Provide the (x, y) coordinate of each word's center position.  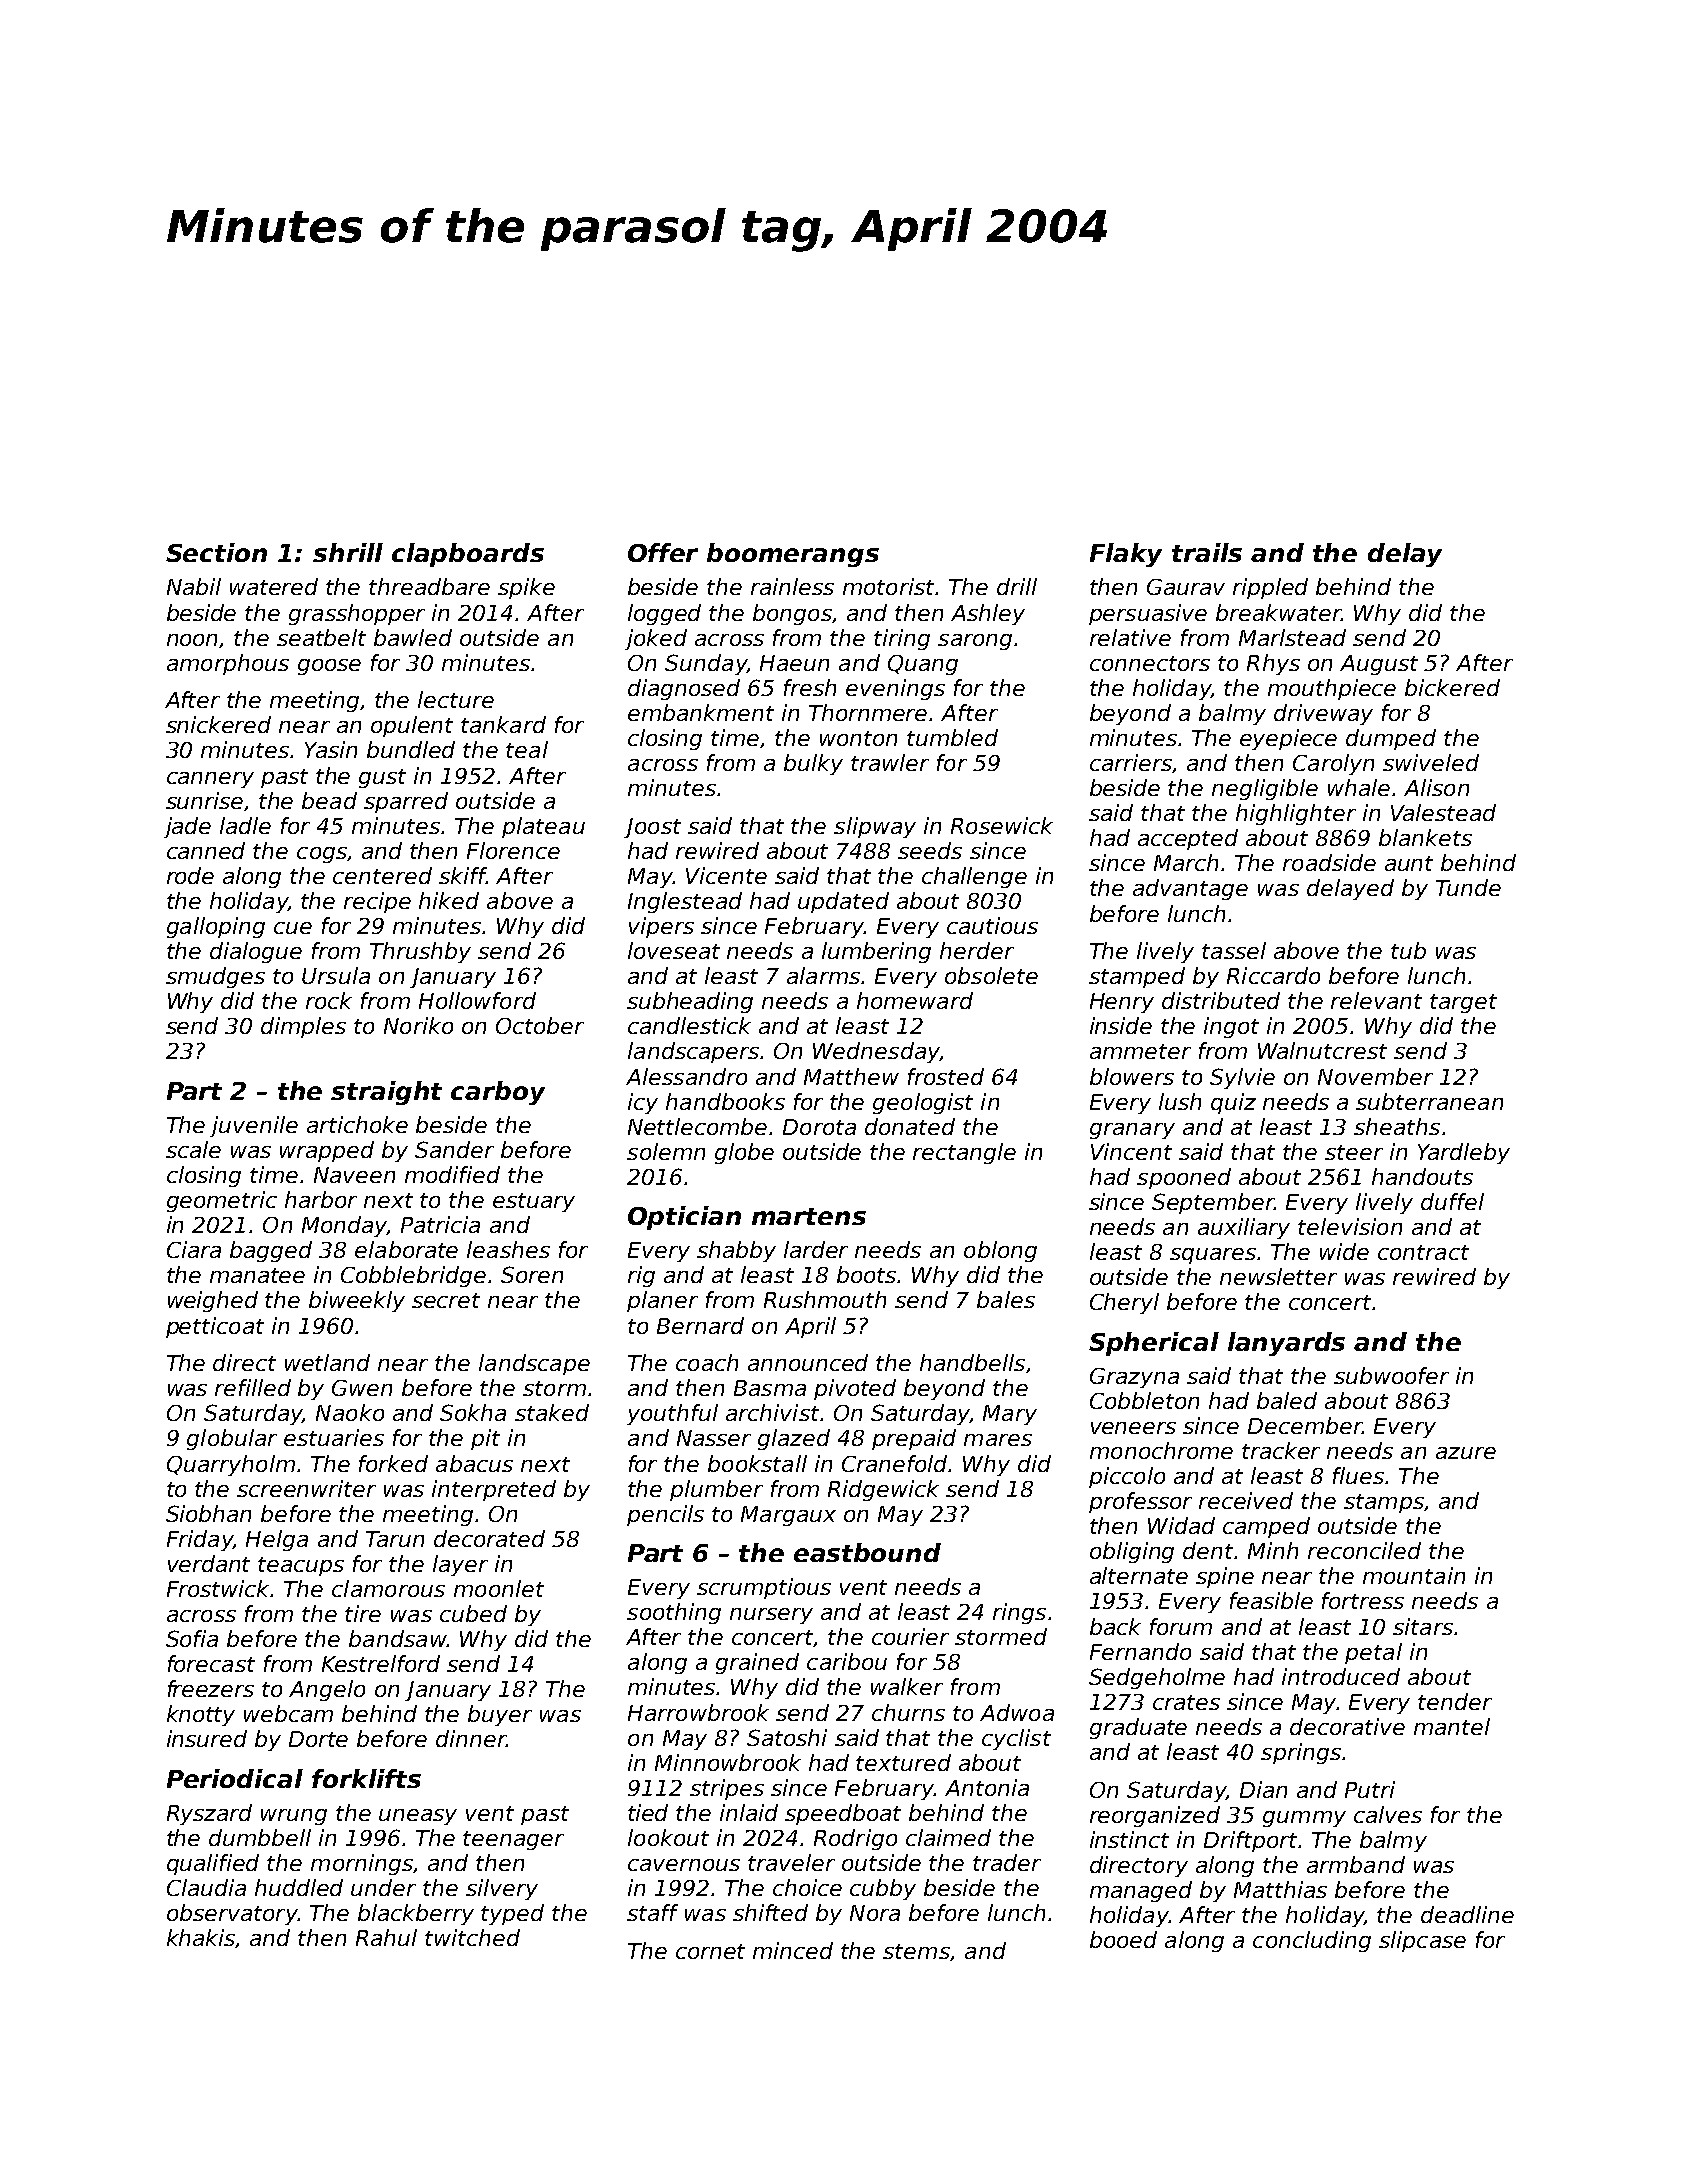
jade (187, 827)
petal (1373, 1653)
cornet (710, 1951)
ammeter (1140, 1051)
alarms (823, 975)
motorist (888, 586)
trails (1207, 552)
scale (193, 1149)
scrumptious (764, 1588)
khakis (201, 1938)
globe (744, 1153)
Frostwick (219, 1588)
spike (526, 588)
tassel (1234, 950)
